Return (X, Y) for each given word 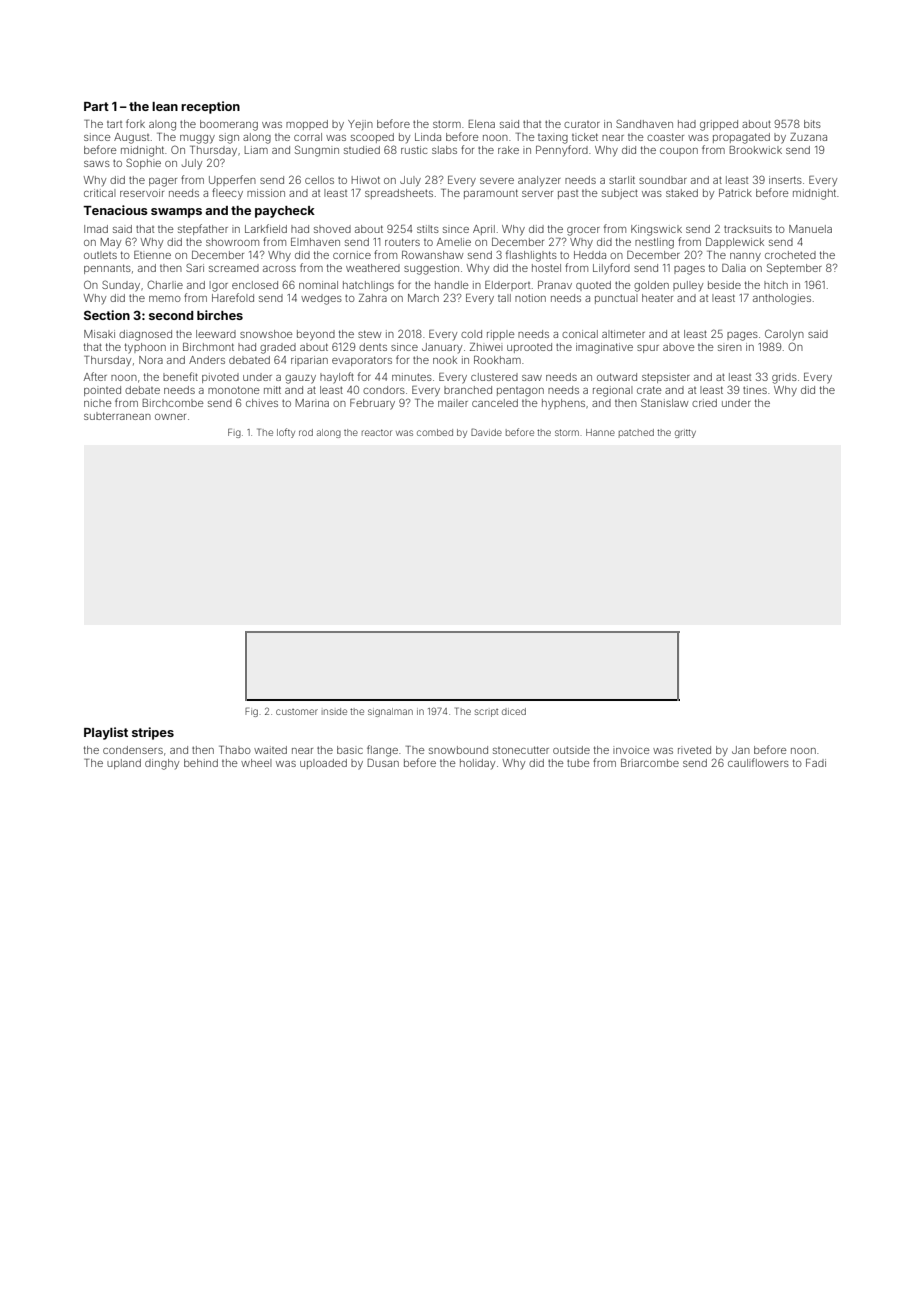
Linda (428, 137)
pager (163, 182)
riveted (694, 750)
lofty (286, 433)
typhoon (145, 348)
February (372, 404)
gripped (719, 125)
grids (784, 378)
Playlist (106, 733)
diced (514, 711)
